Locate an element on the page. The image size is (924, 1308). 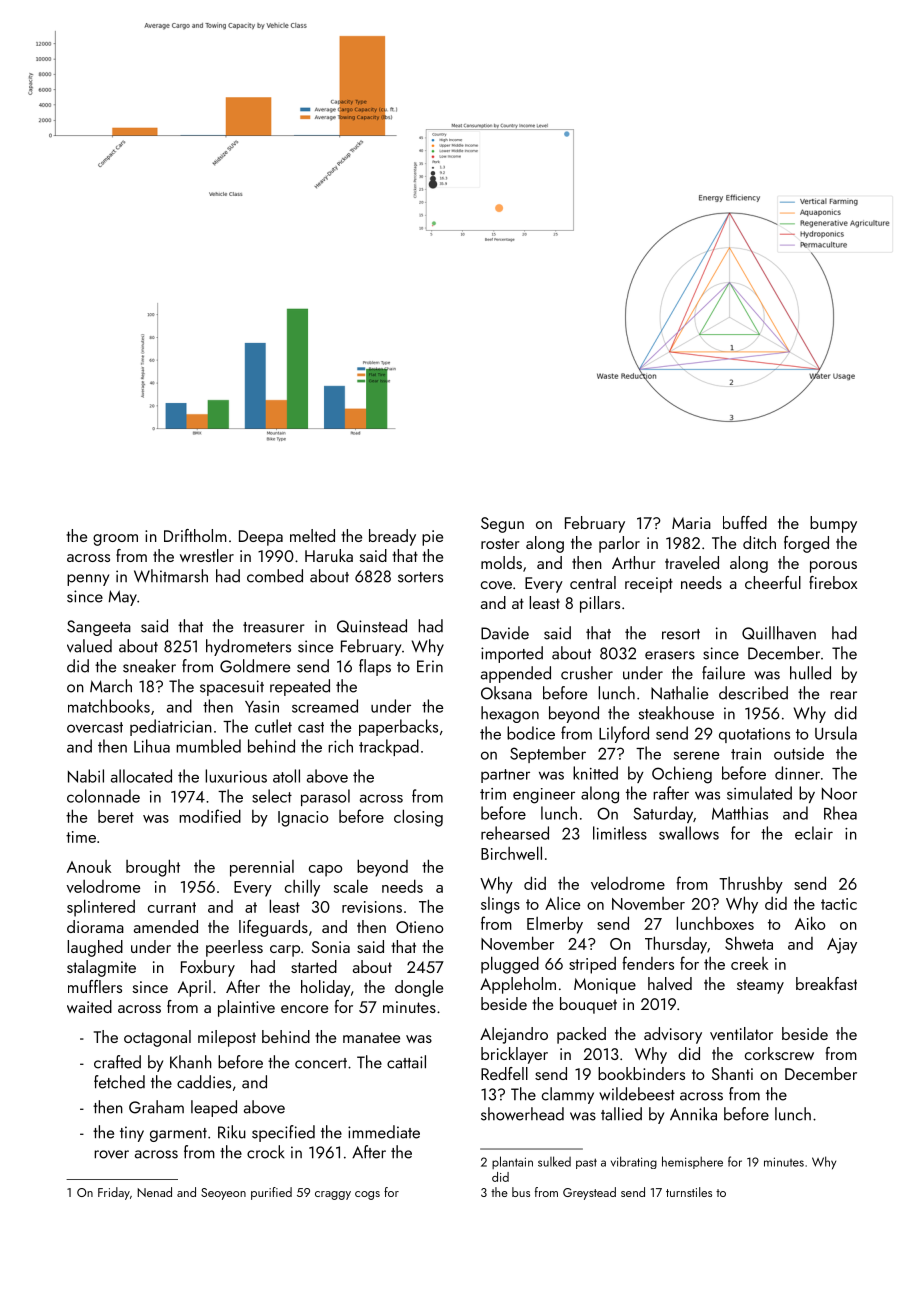
Seoyeon is located at coordinates (223, 1194).
